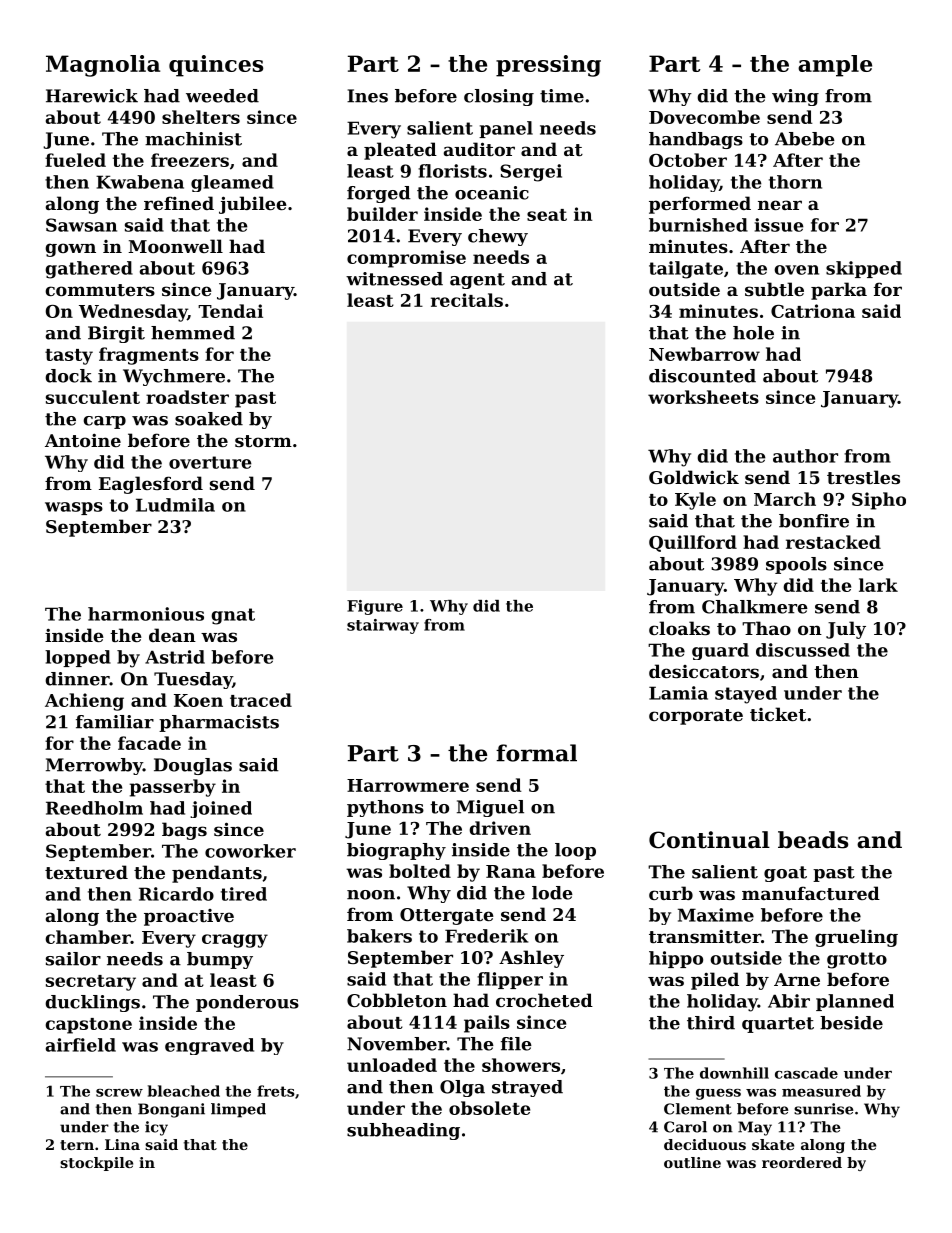 The image size is (952, 1233). Describe the element at coordinates (375, 607) in the page. I see `Figure` at that location.
